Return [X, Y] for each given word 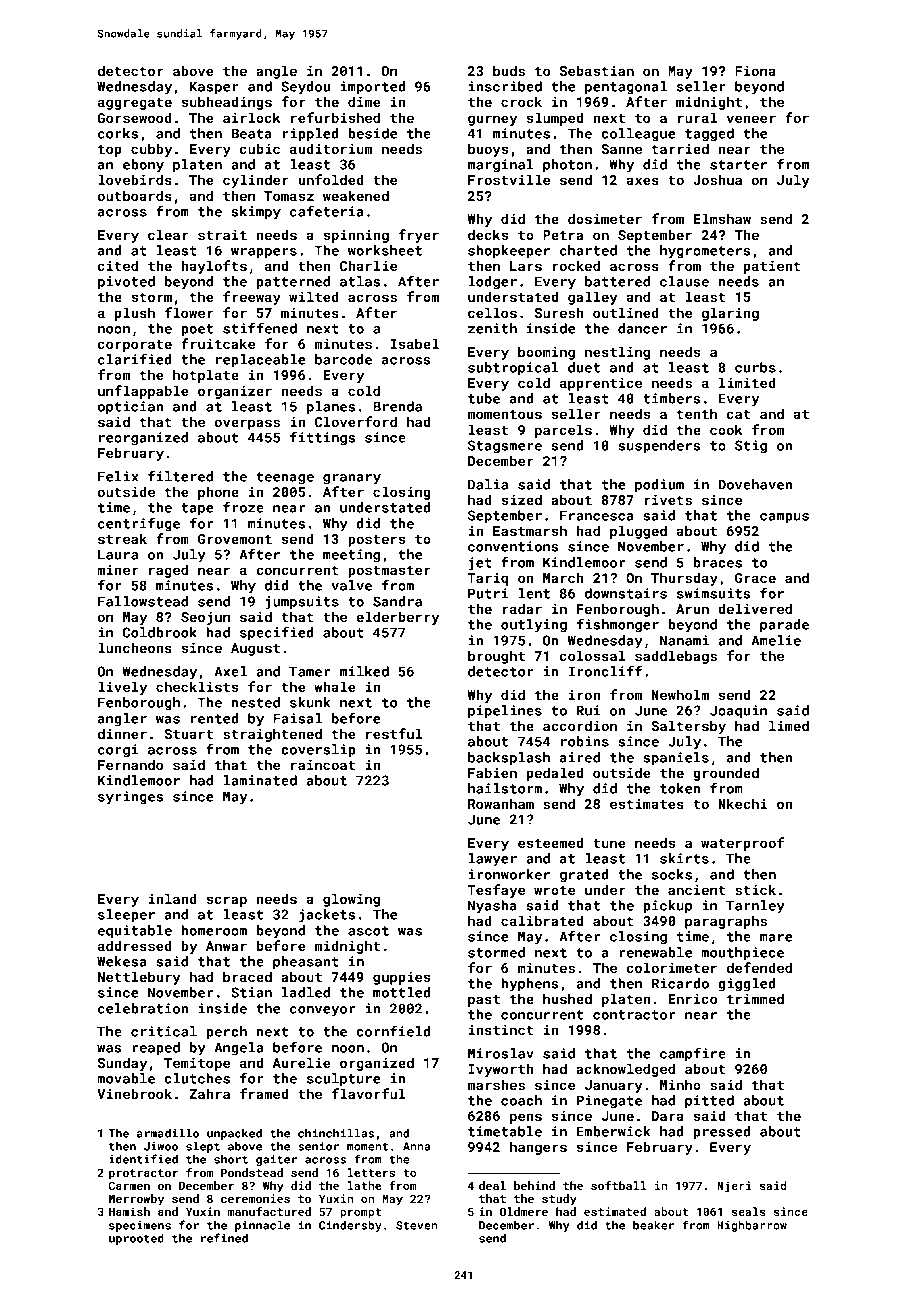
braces [718, 562]
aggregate [135, 104]
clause [684, 281]
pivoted [126, 283]
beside [372, 133]
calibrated [542, 920]
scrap [226, 901]
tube [484, 398]
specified [277, 634]
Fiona [755, 71]
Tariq [487, 579]
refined [224, 1238]
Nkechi [742, 803]
